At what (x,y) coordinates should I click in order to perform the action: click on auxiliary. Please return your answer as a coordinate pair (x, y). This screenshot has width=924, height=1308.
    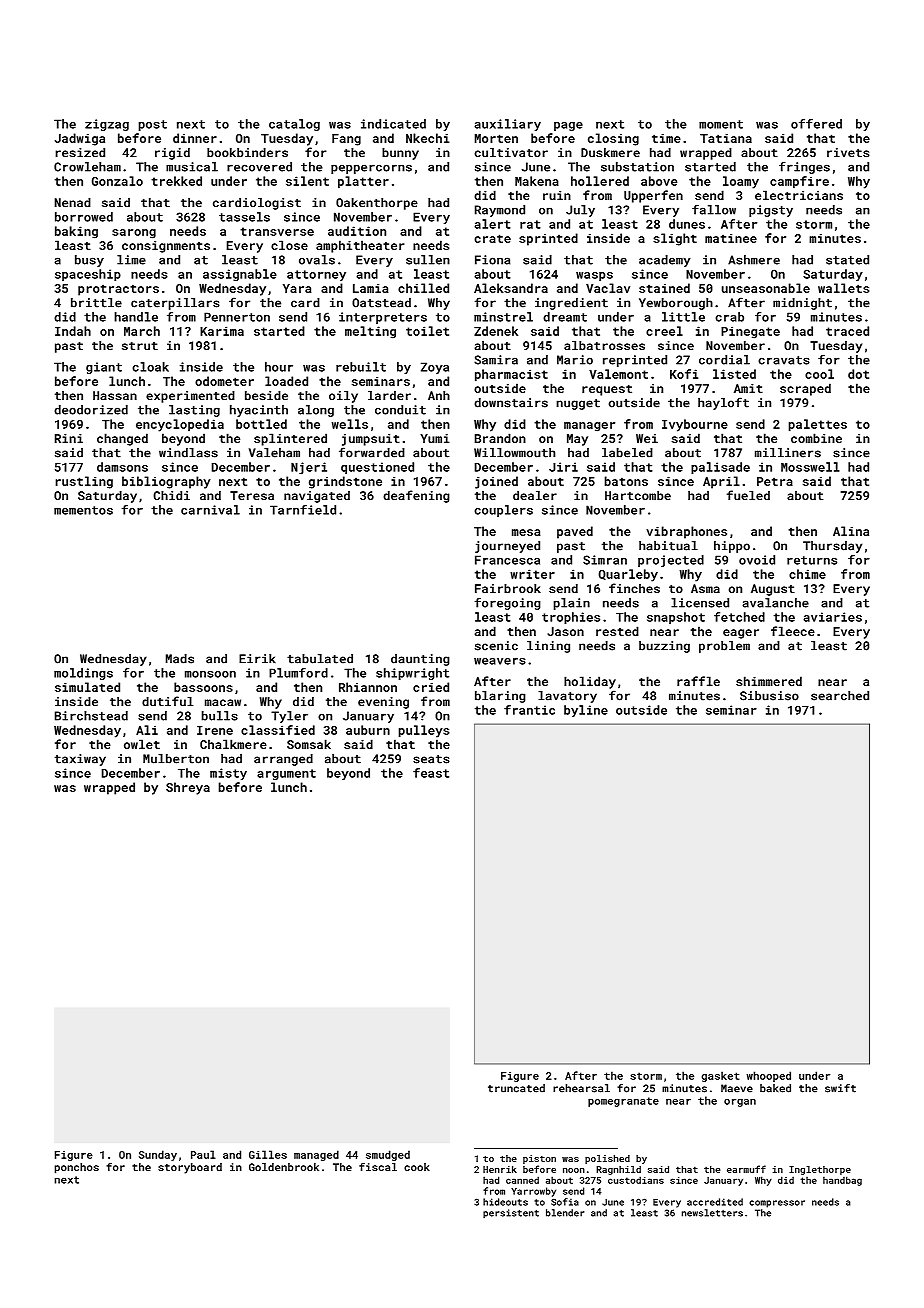
    Looking at the image, I should click on (507, 125).
